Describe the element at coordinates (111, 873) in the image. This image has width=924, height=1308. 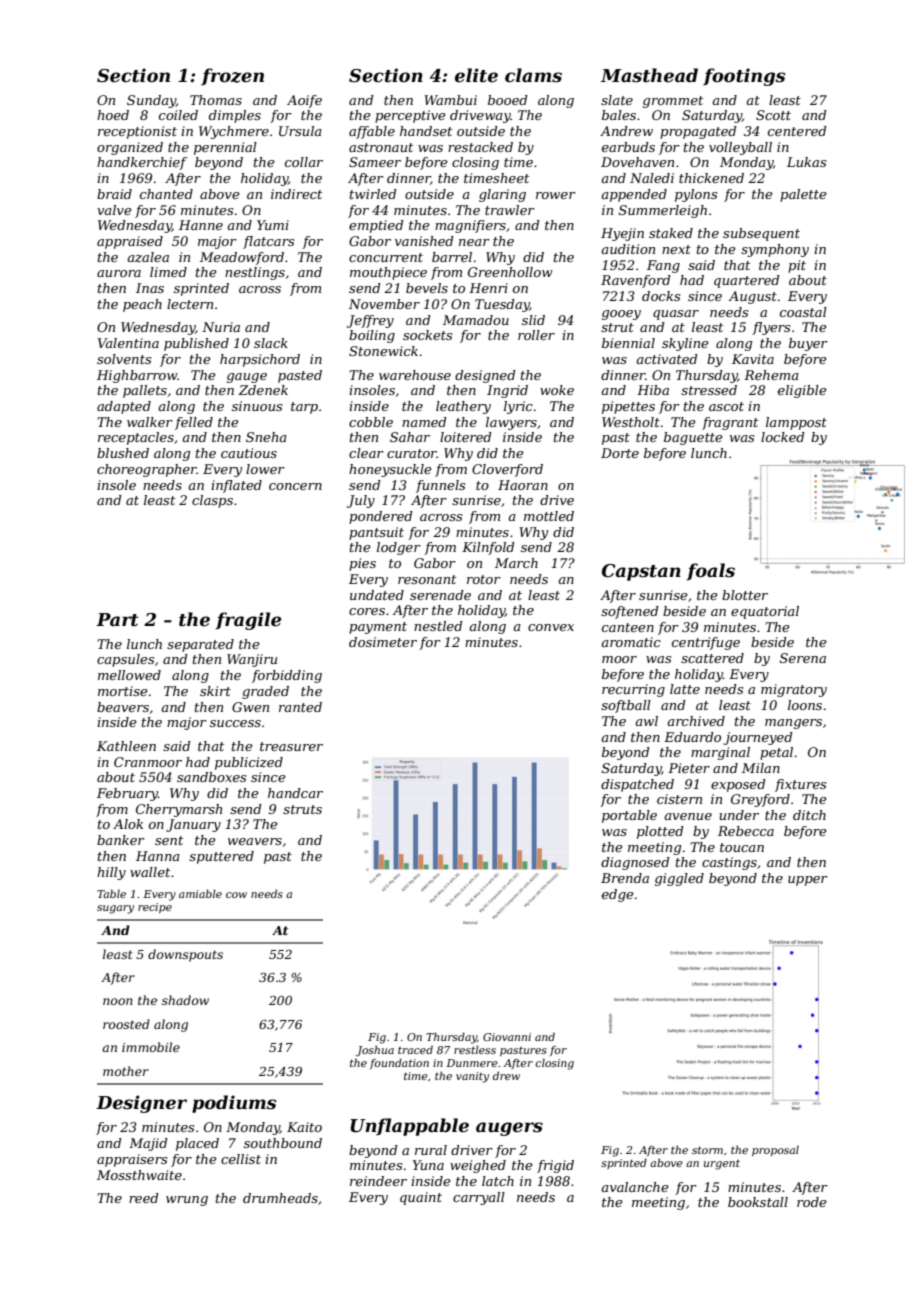
I see `hilly` at that location.
